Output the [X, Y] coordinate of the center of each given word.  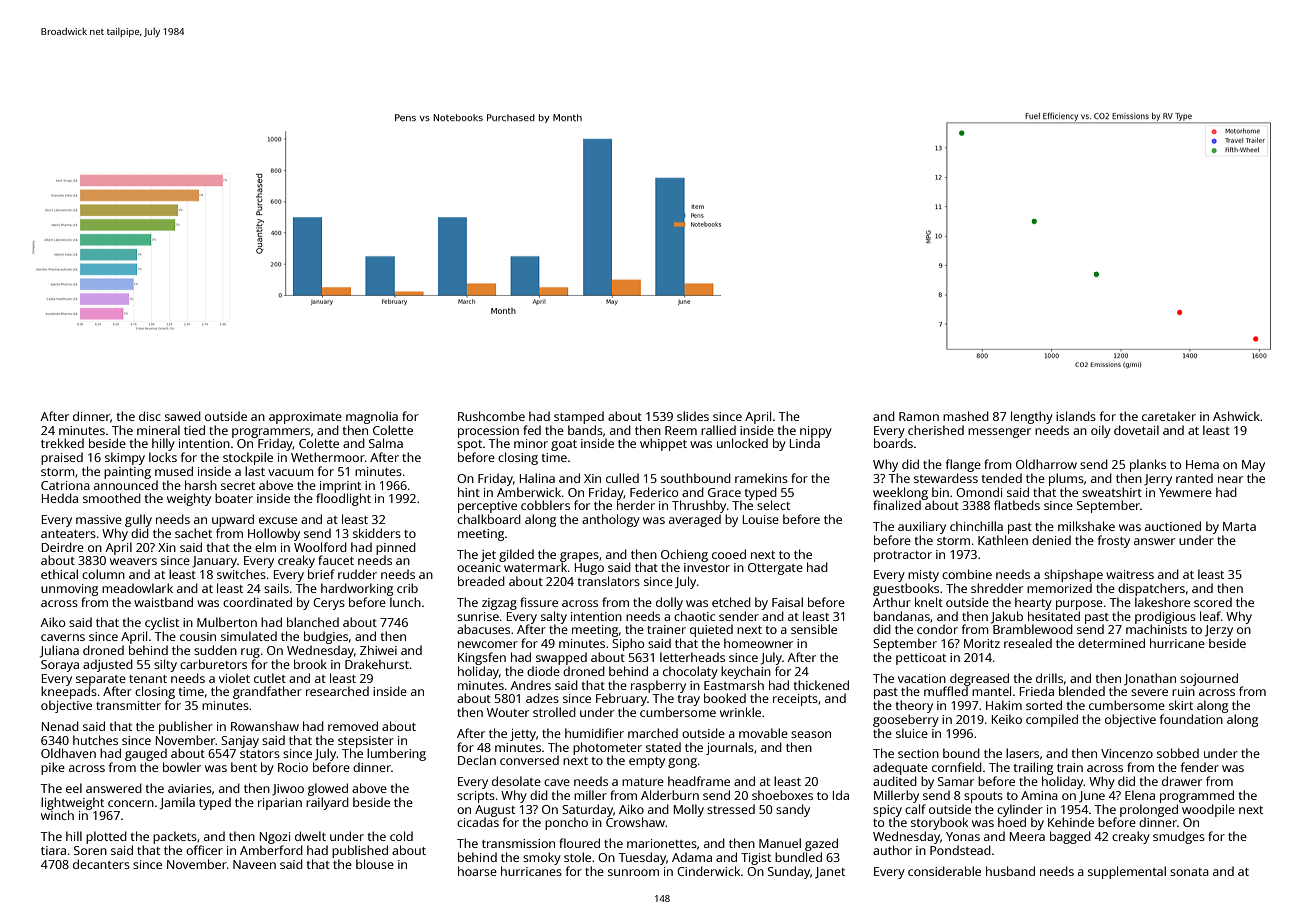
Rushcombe [491, 416]
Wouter [508, 712]
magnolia [372, 417]
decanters [101, 864]
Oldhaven [68, 753]
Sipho [628, 644]
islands [1076, 416]
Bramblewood [1033, 629]
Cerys [329, 604]
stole [577, 857]
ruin [1183, 691]
